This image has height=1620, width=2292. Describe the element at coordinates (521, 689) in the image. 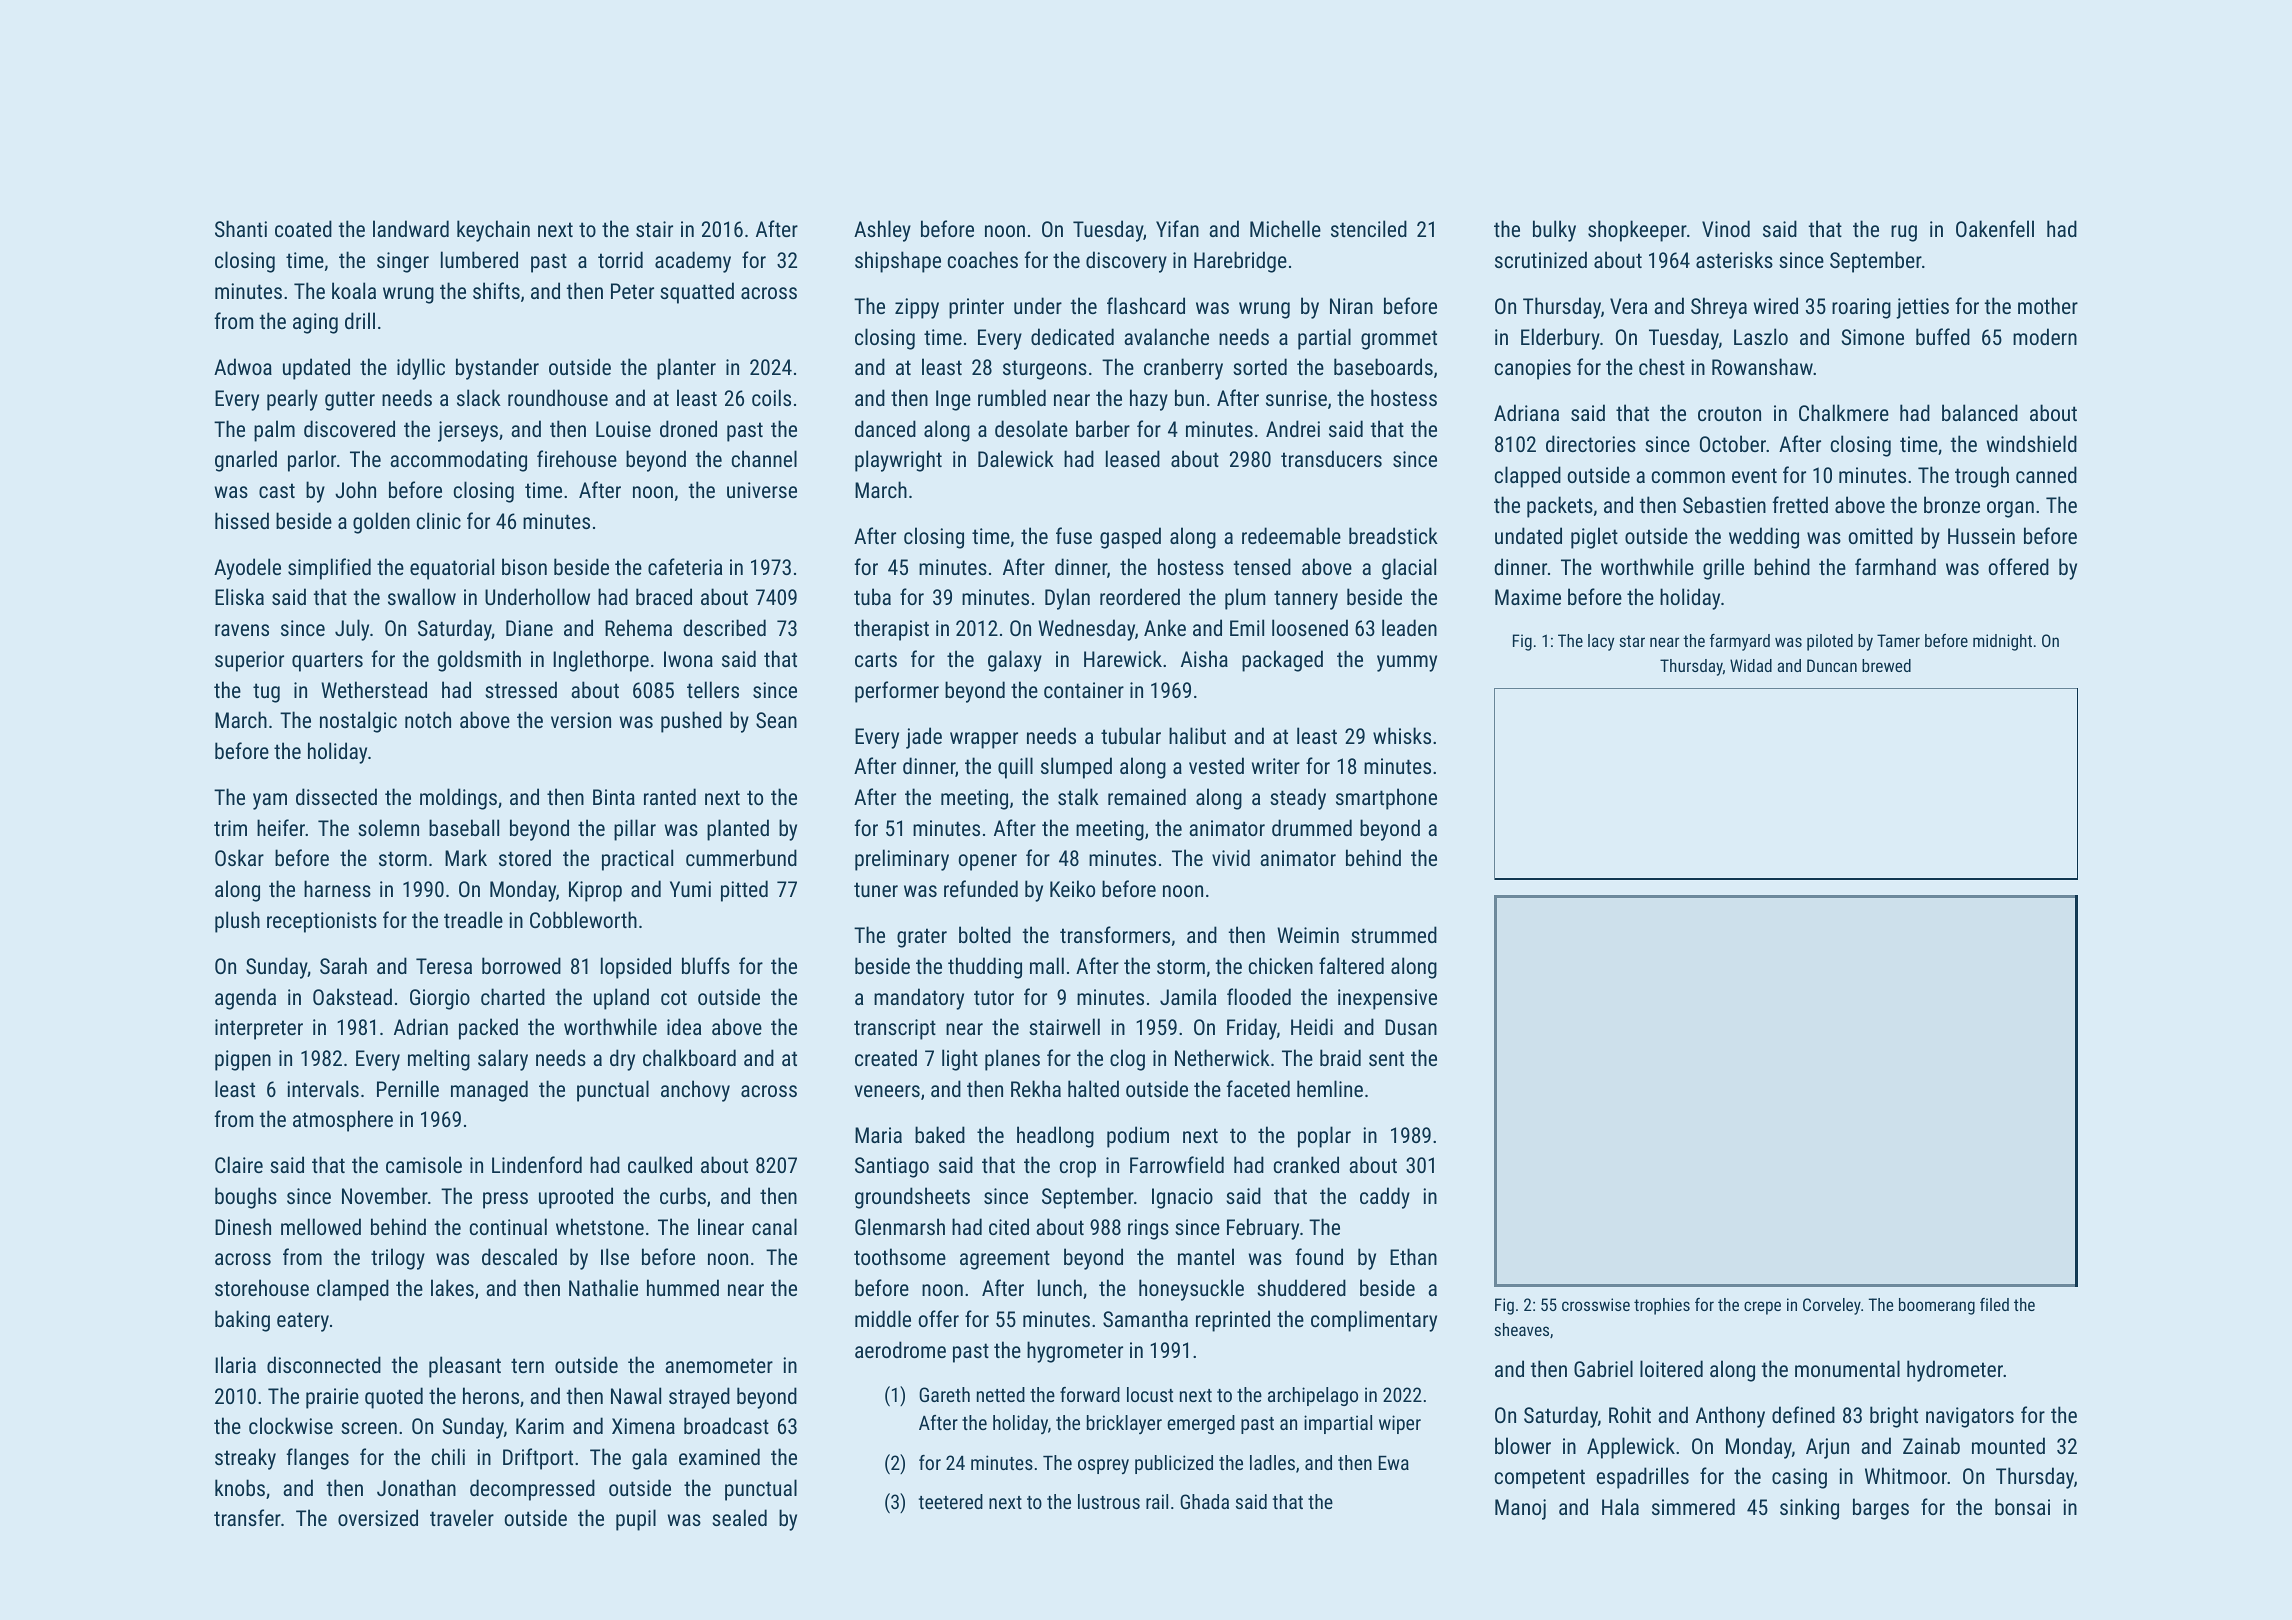

I see `stressed` at that location.
